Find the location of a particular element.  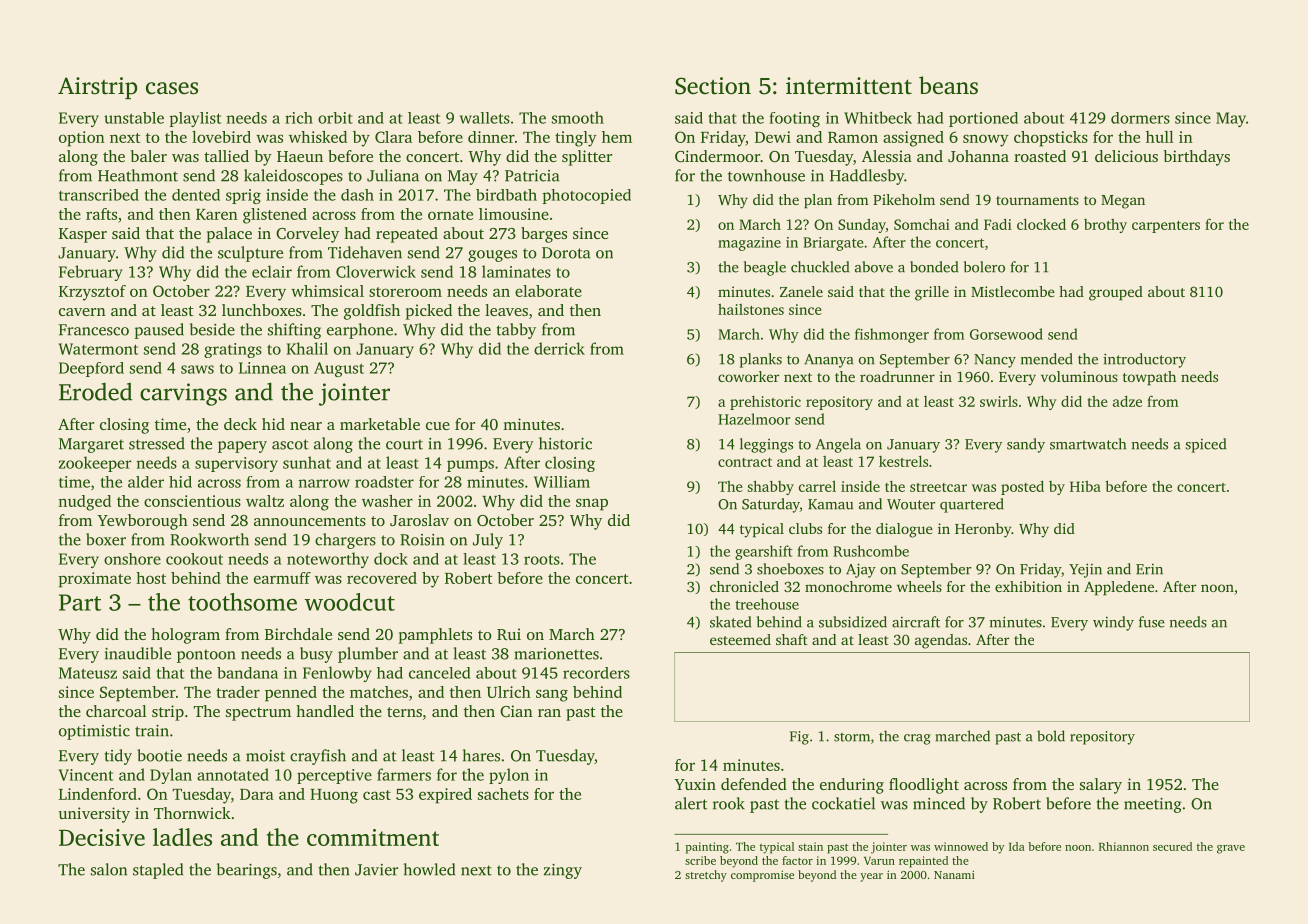

Ananya is located at coordinates (828, 361).
